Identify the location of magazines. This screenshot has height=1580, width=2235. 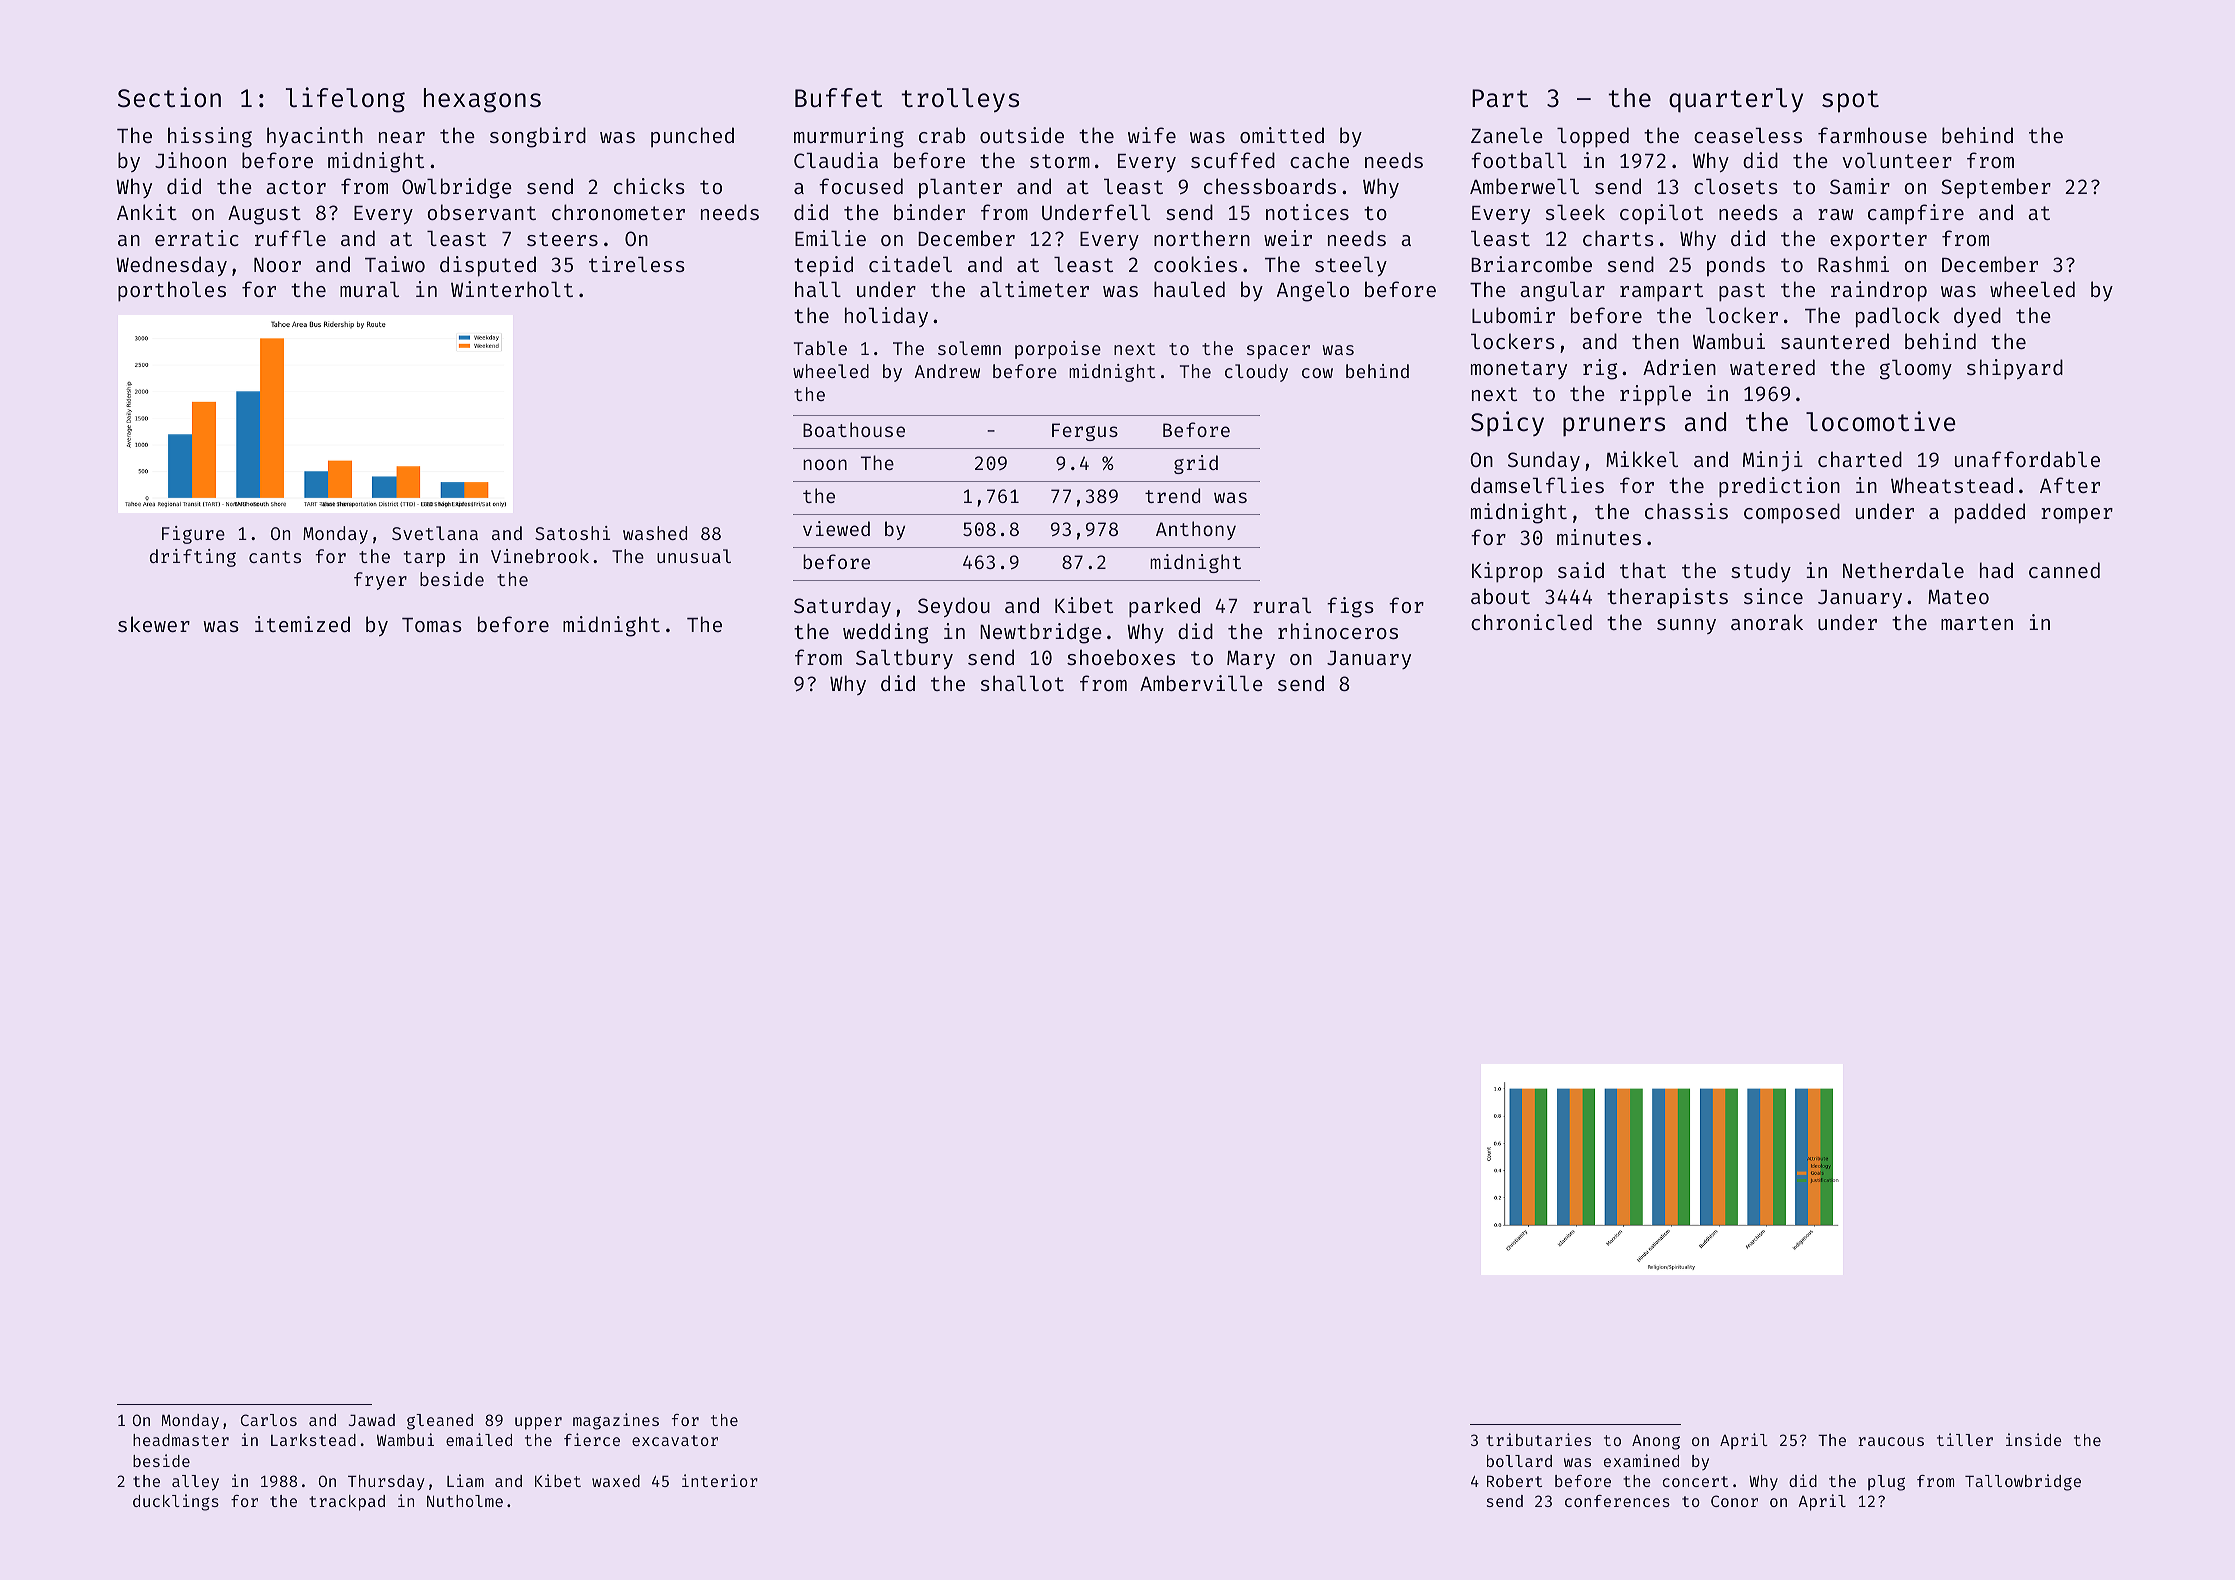
(616, 1421).
